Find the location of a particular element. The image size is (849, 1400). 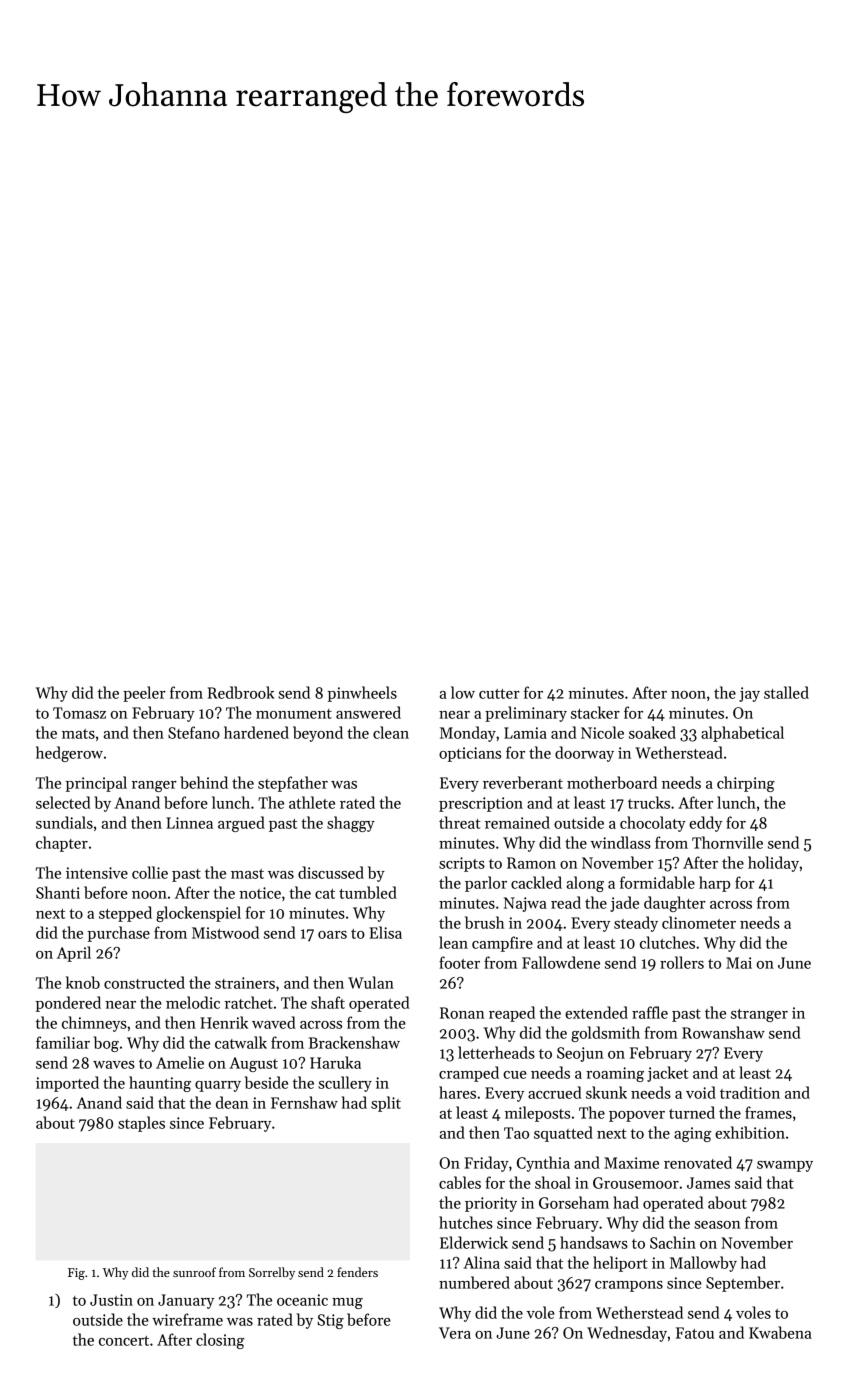

alphabetical is located at coordinates (742, 734).
